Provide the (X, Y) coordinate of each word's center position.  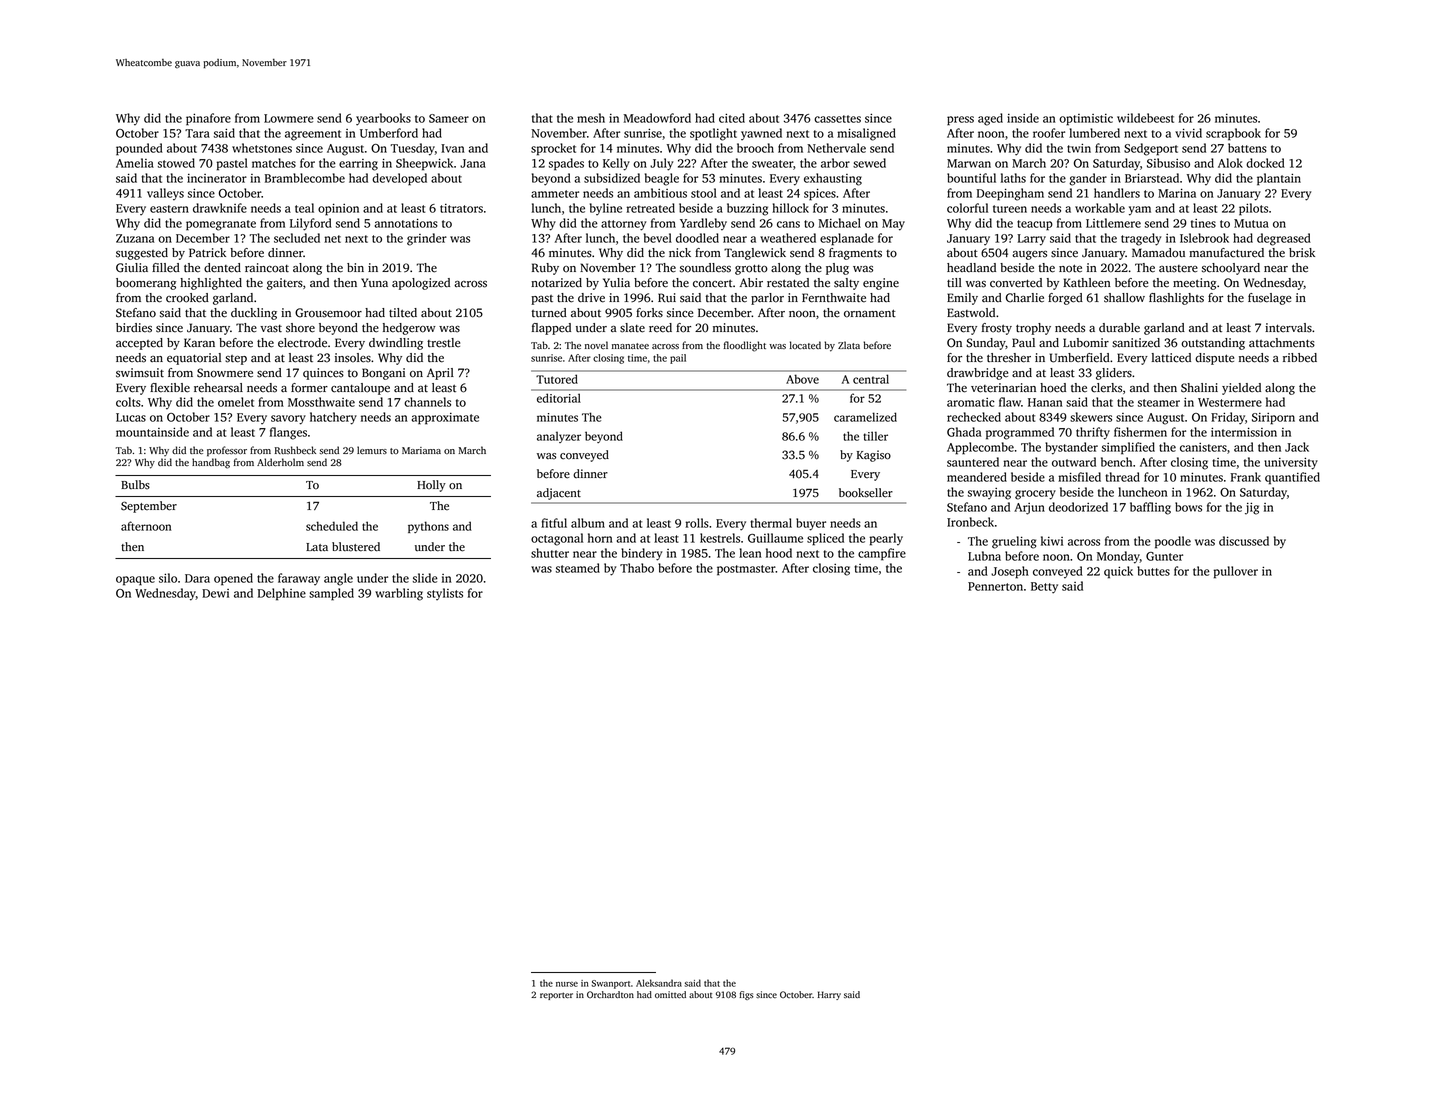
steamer (1159, 403)
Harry (829, 995)
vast (271, 329)
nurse (567, 984)
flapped (551, 329)
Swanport (610, 984)
